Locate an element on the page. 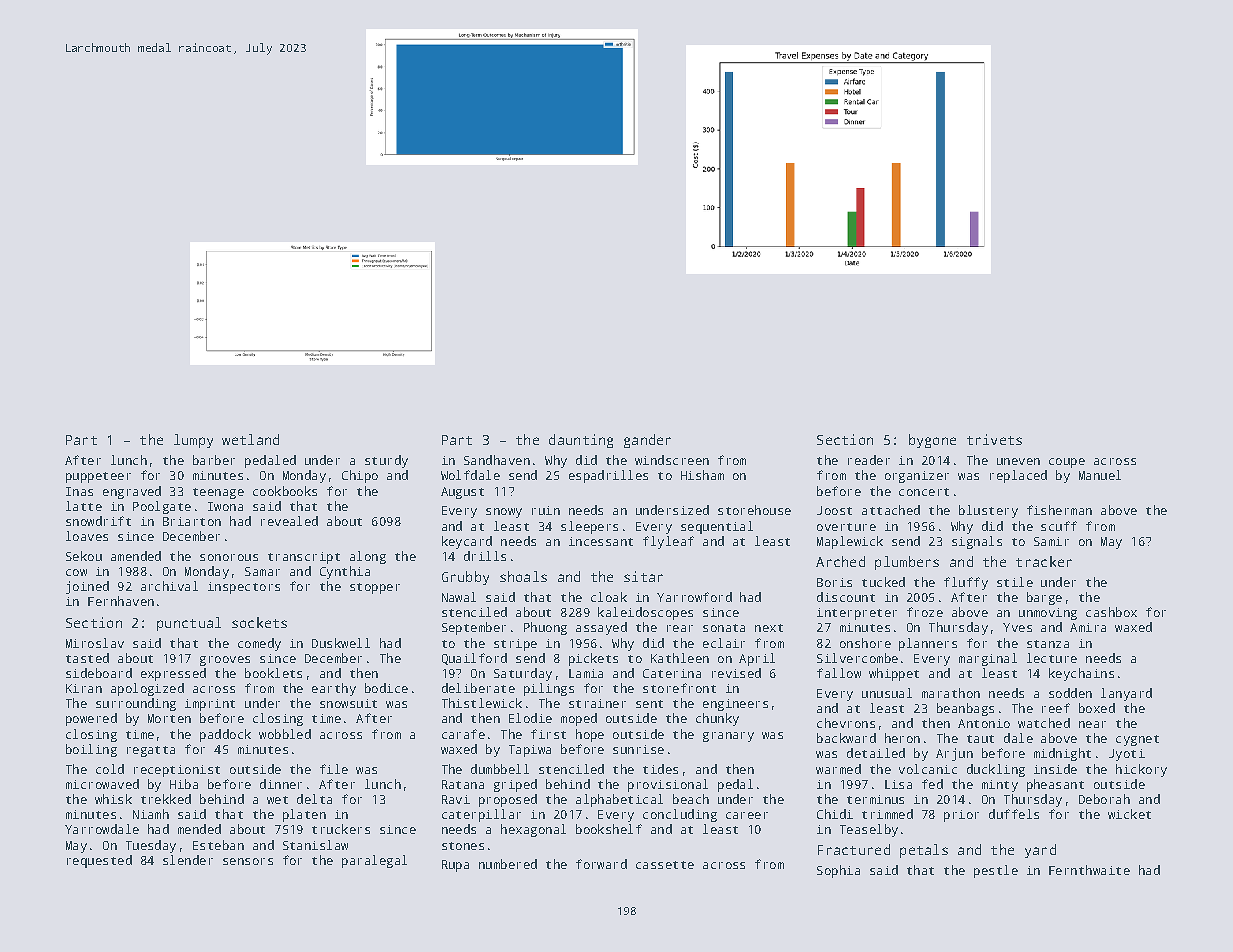 This document has height=952, width=1233. trivets is located at coordinates (994, 439).
